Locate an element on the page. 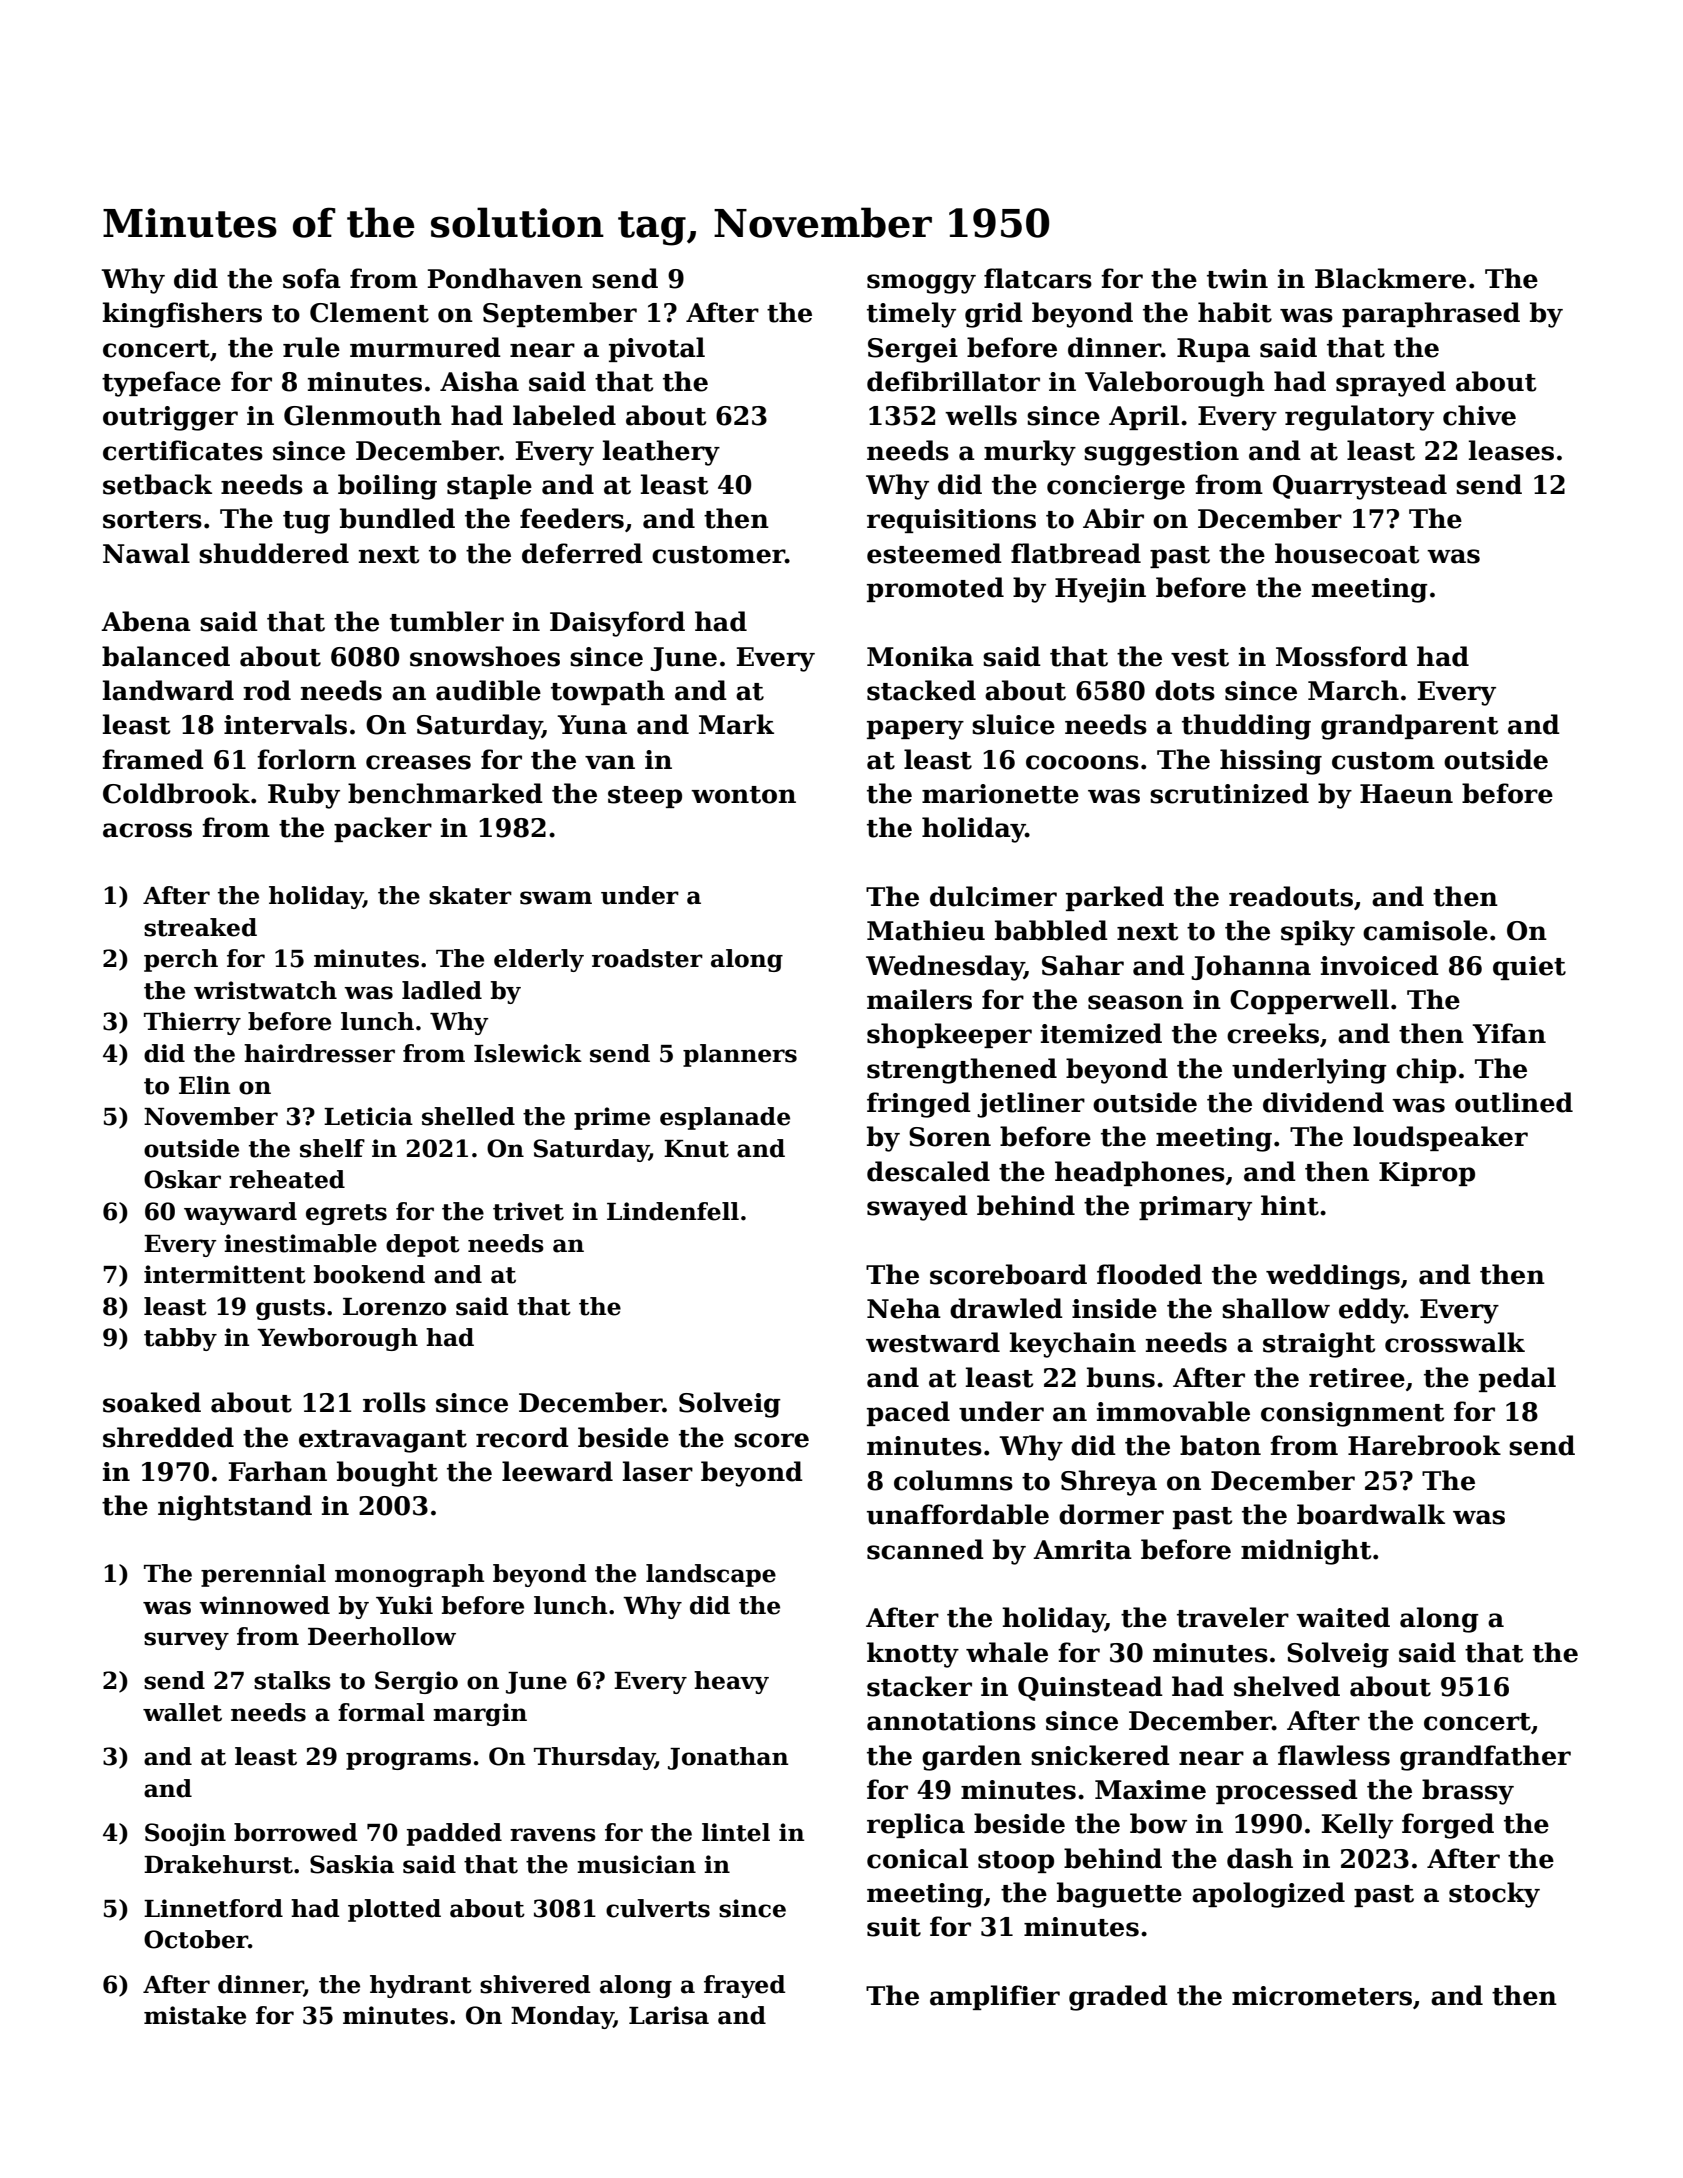  Blackmere is located at coordinates (1390, 278).
